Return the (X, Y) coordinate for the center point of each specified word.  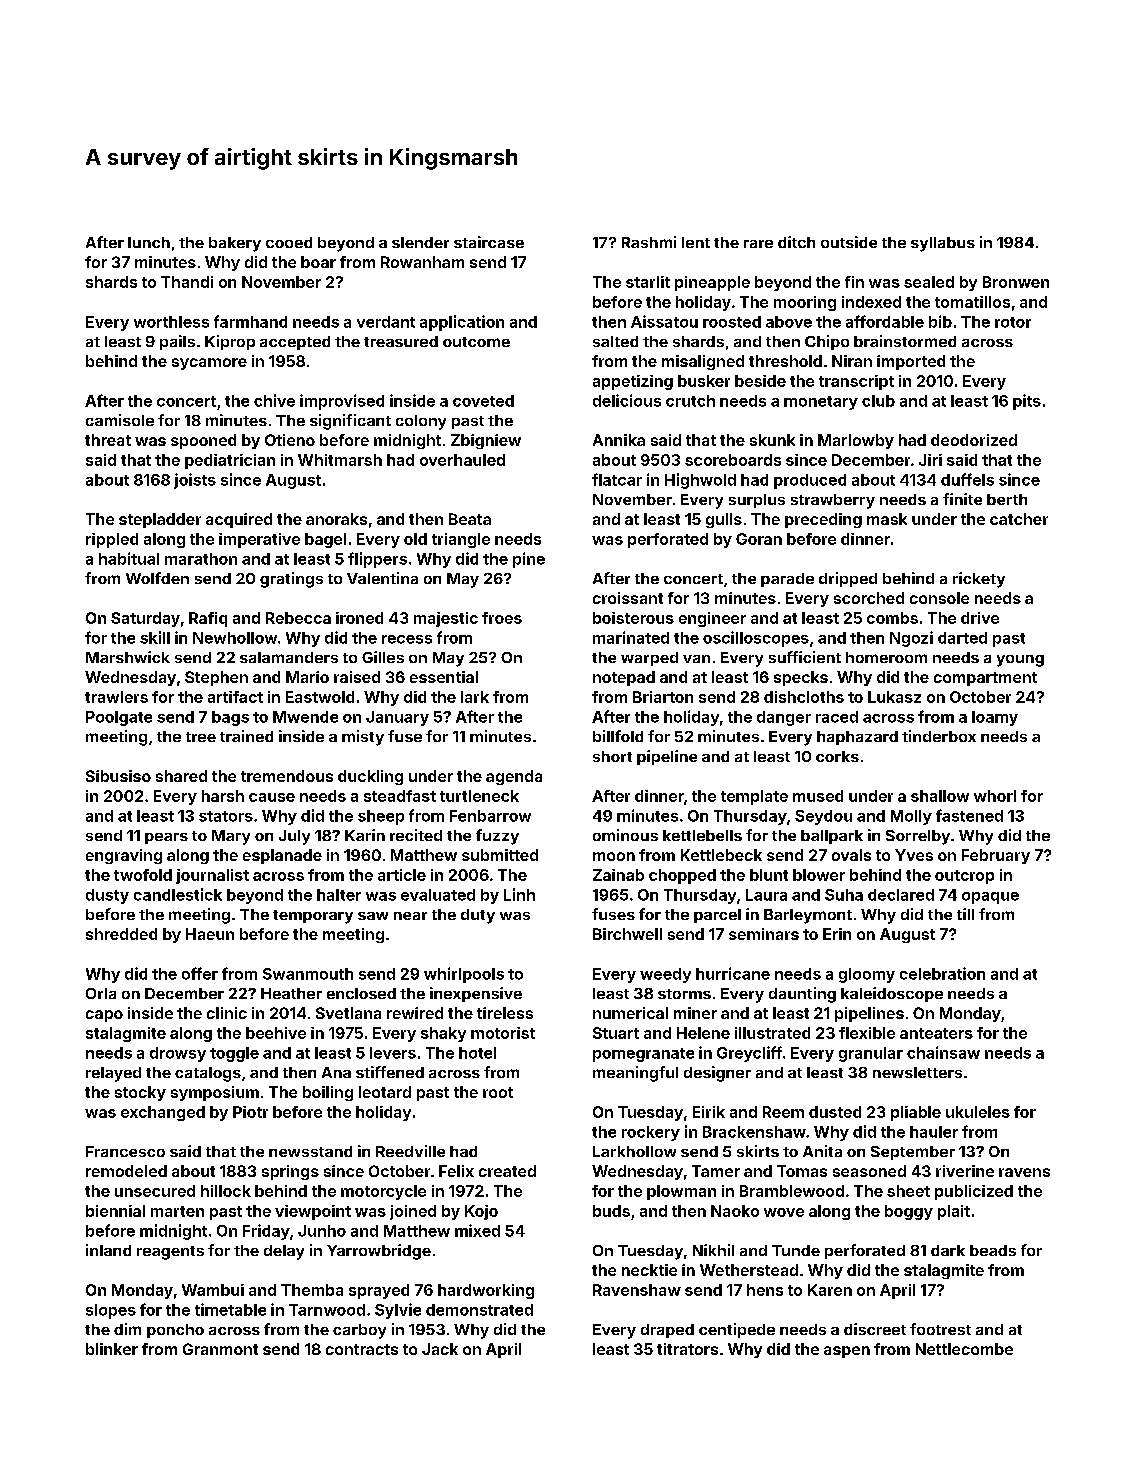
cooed (289, 242)
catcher (1019, 519)
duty (478, 916)
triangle (461, 540)
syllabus (943, 244)
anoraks (336, 519)
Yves (914, 855)
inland (108, 1250)
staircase (489, 242)
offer (200, 973)
